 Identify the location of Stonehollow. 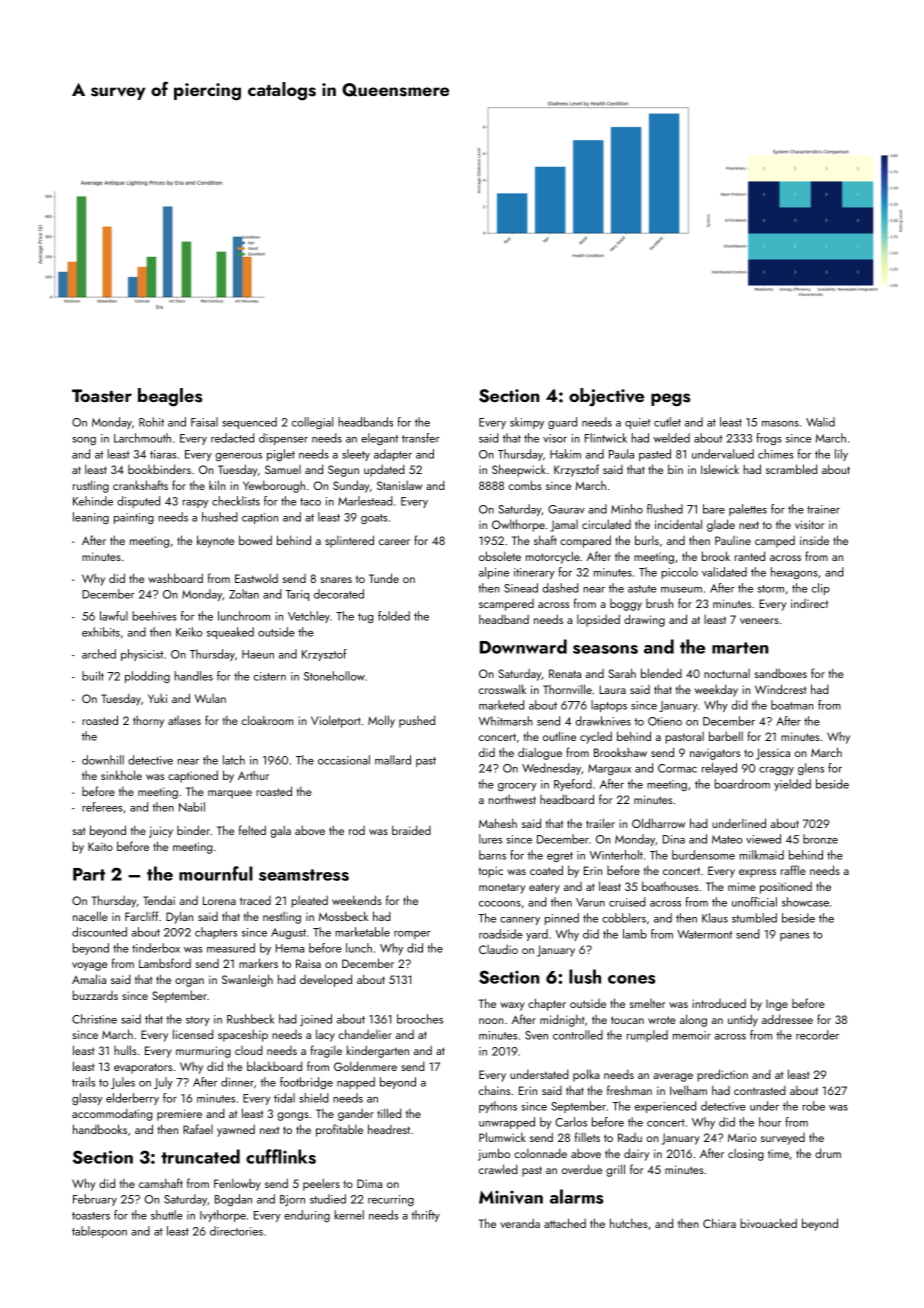
(334, 676).
